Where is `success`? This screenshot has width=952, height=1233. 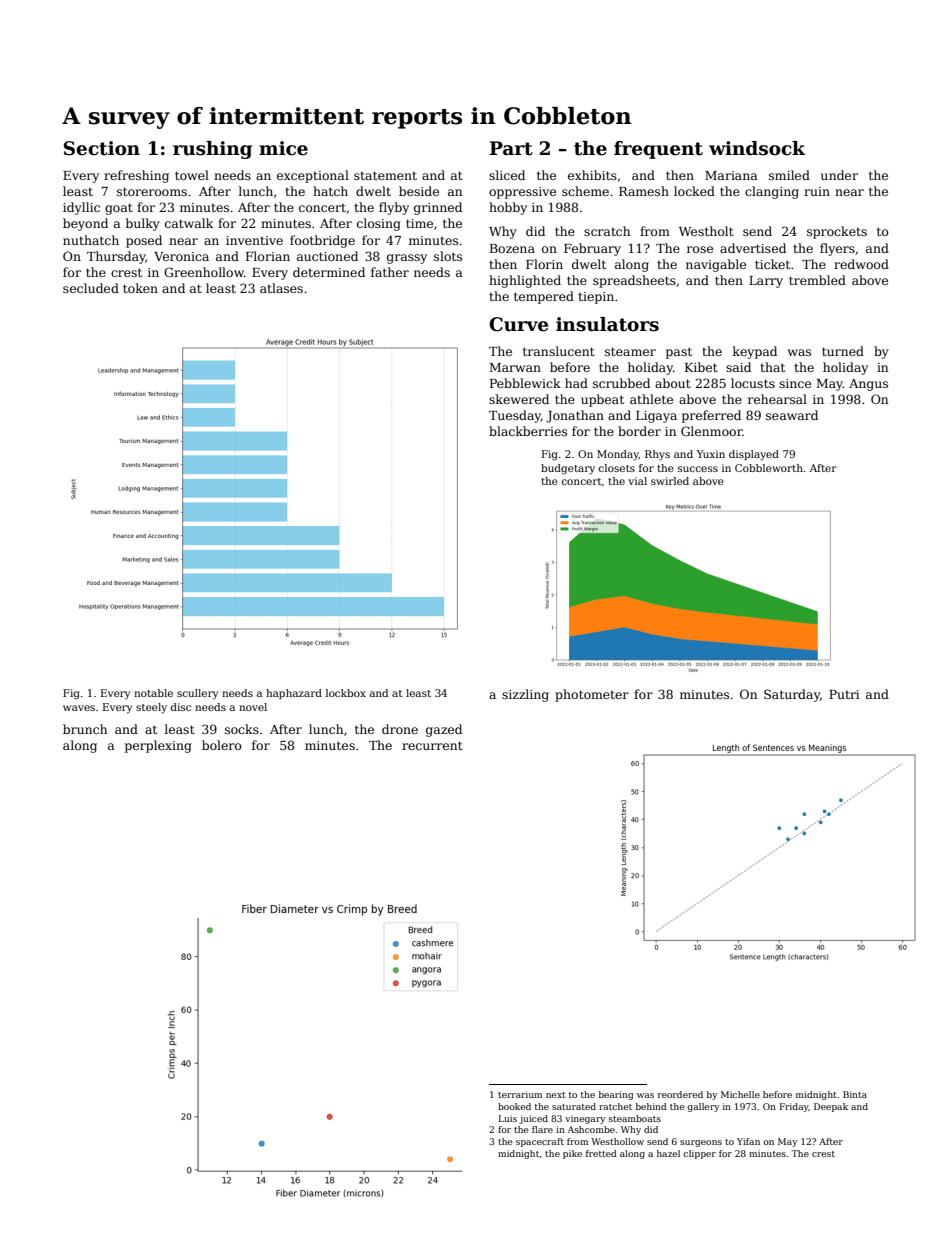
success is located at coordinates (698, 469).
